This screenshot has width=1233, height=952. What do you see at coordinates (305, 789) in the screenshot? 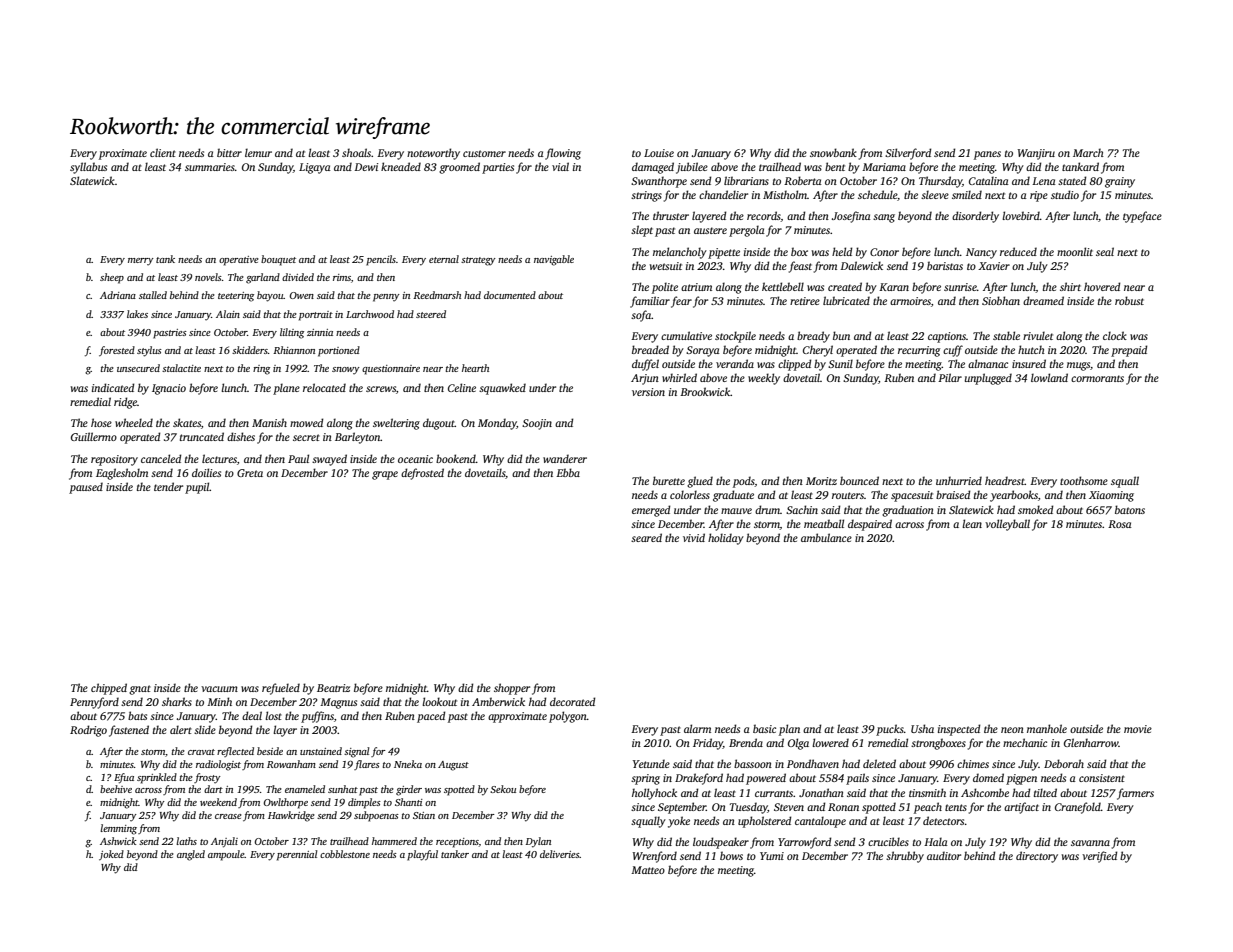
I see `enameled` at bounding box center [305, 789].
